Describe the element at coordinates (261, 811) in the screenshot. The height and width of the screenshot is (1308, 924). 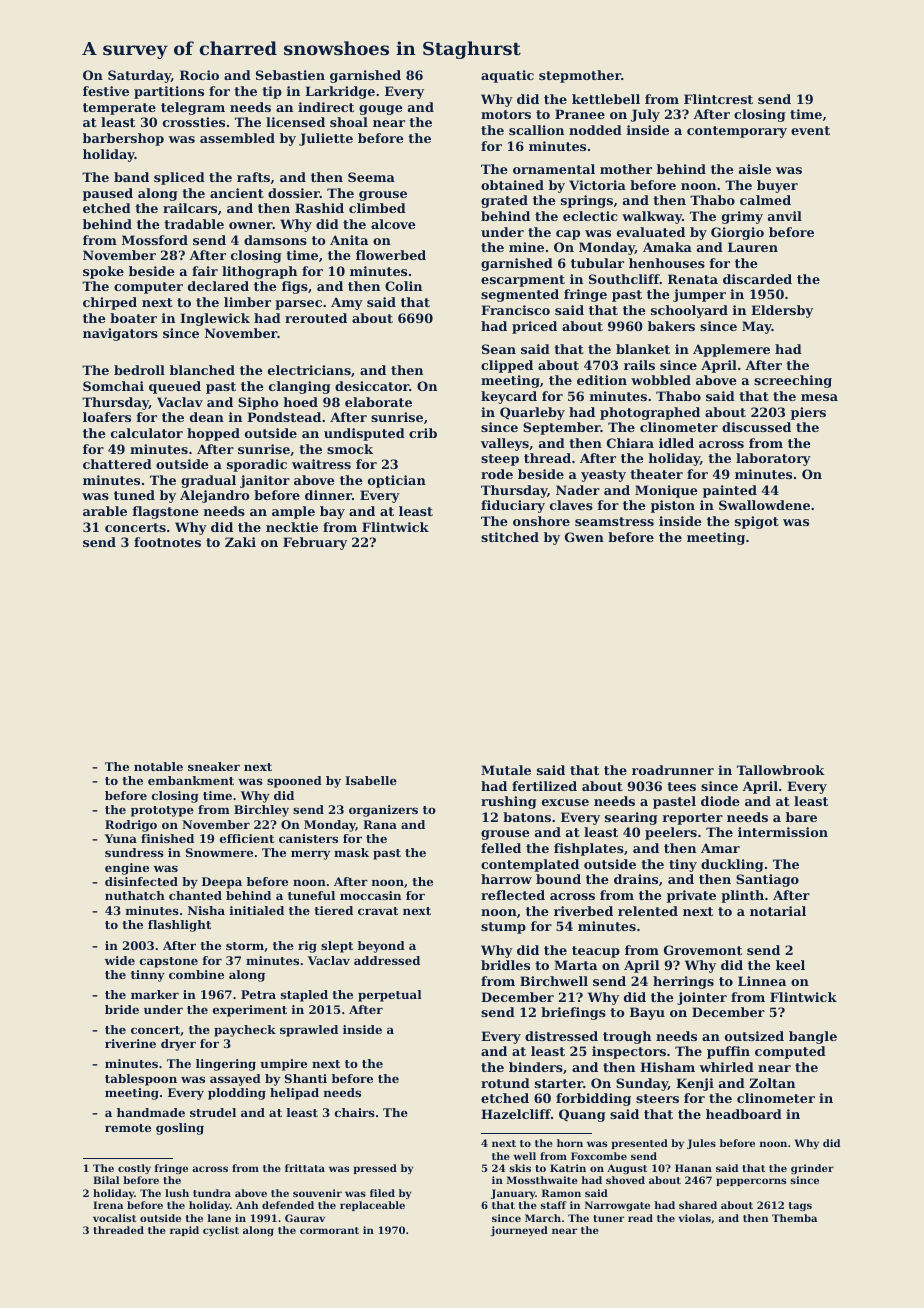
I see `Birchley` at that location.
